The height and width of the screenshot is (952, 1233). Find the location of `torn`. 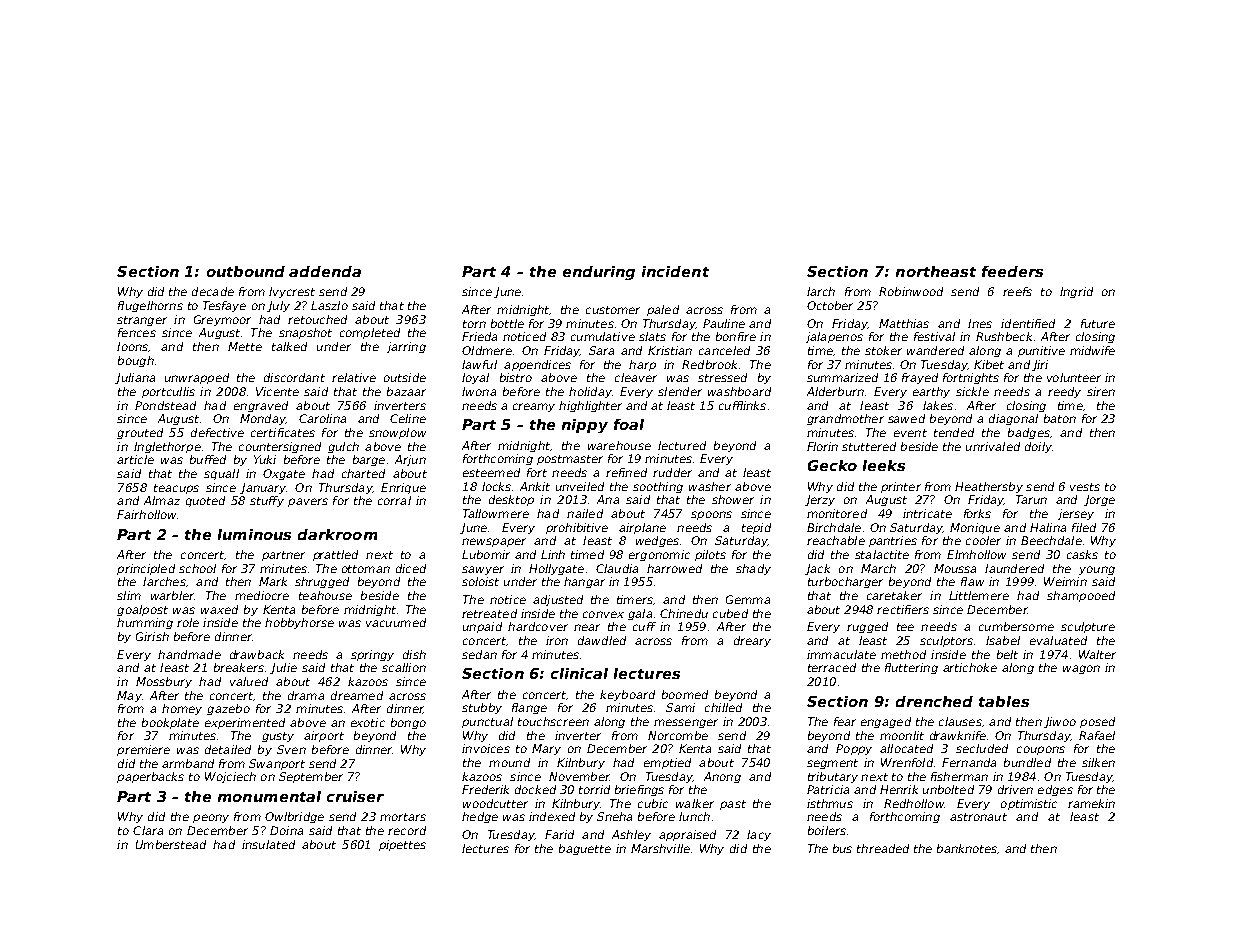

torn is located at coordinates (474, 324).
